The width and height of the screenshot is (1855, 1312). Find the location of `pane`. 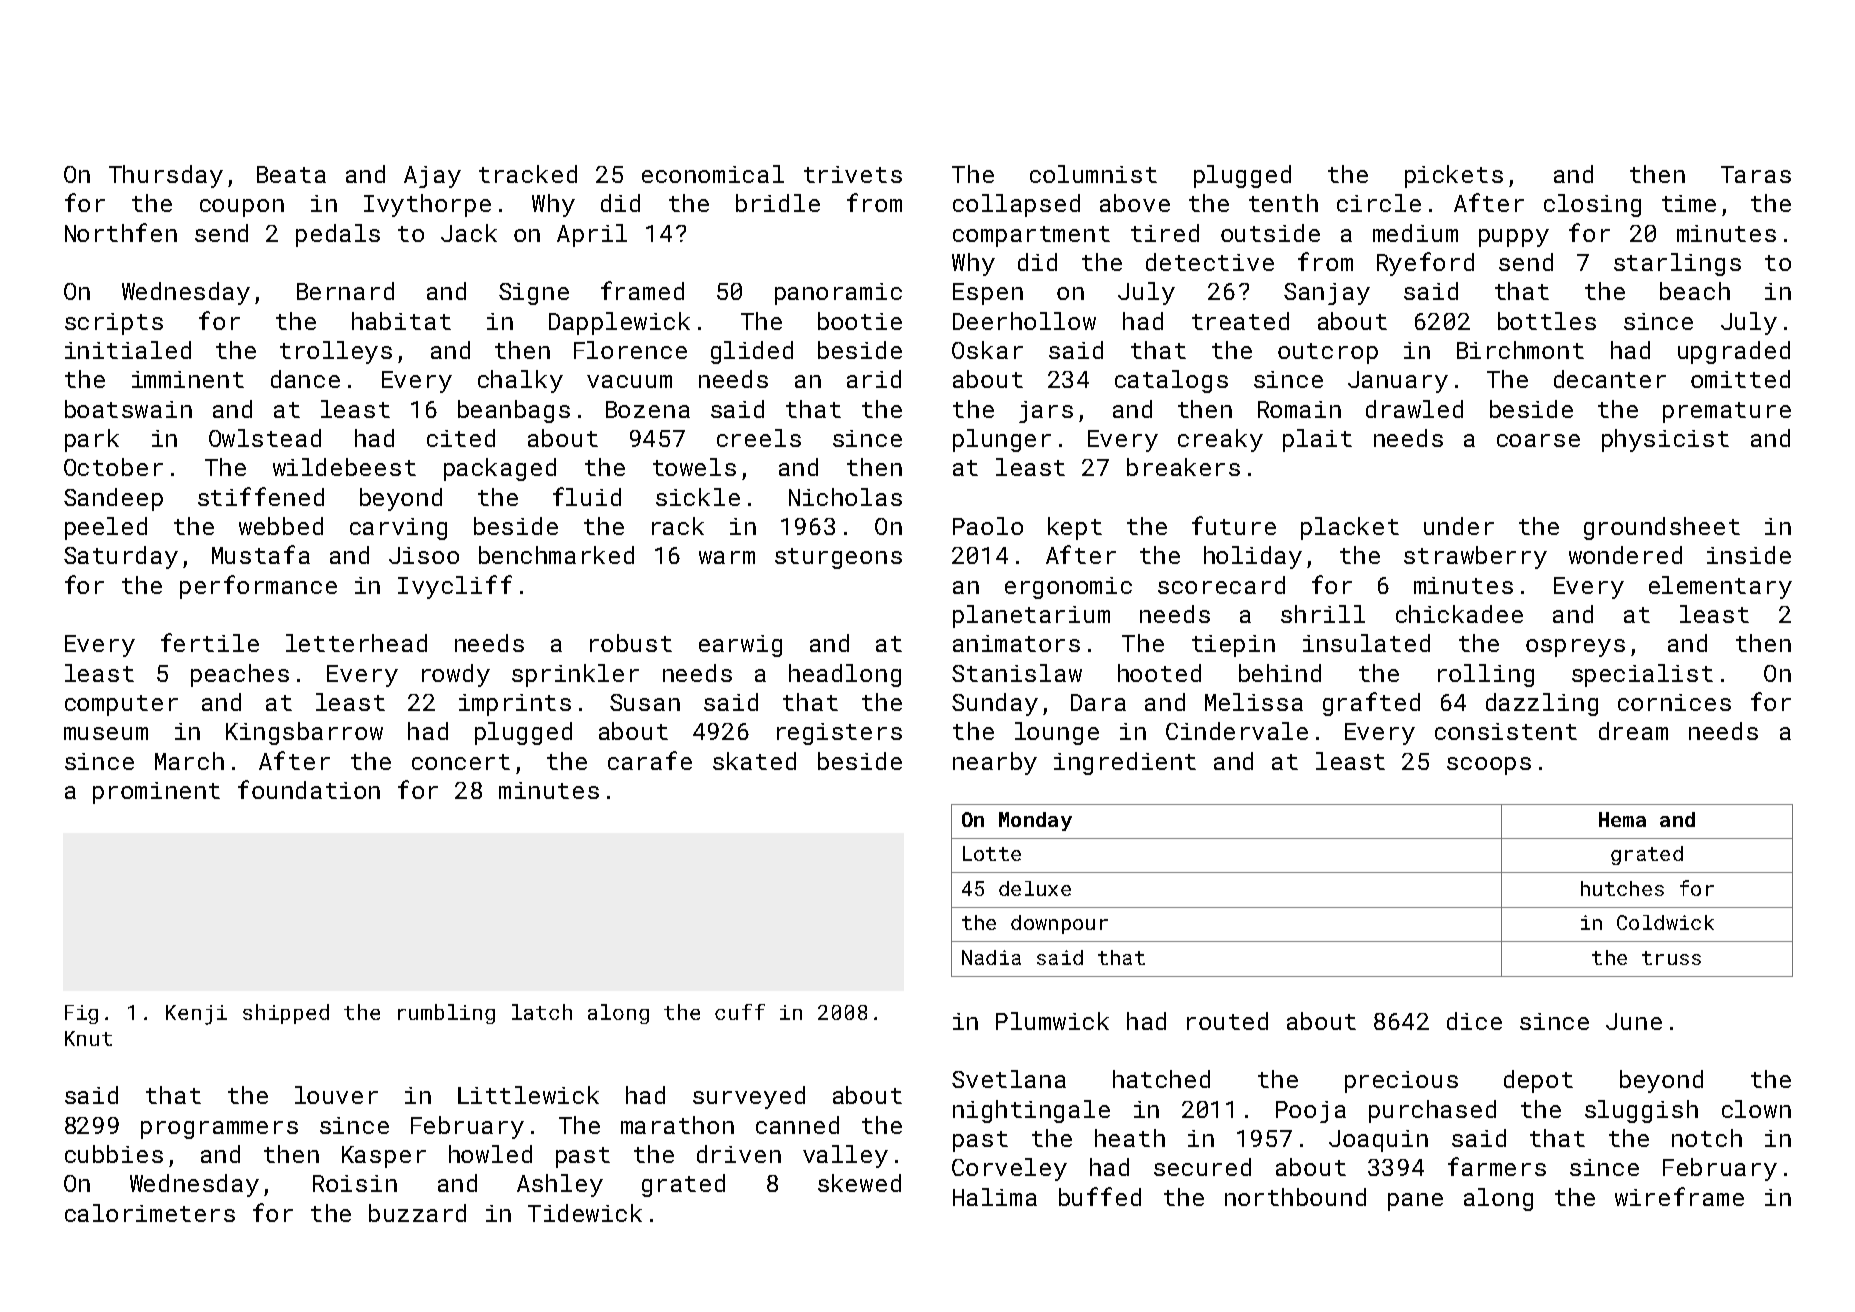

pane is located at coordinates (1415, 1202).
